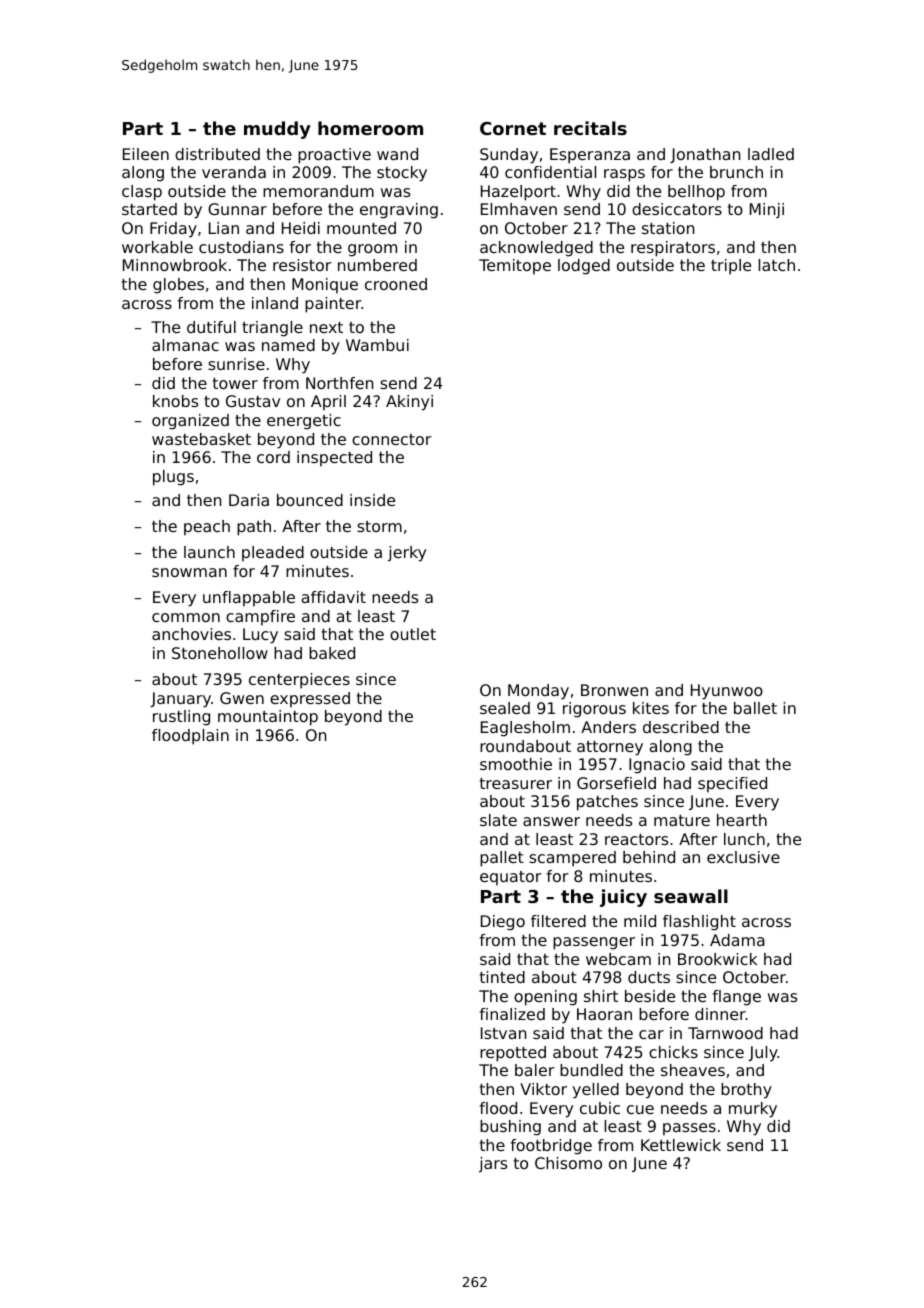  Describe the element at coordinates (673, 249) in the screenshot. I see `respirators` at that location.
